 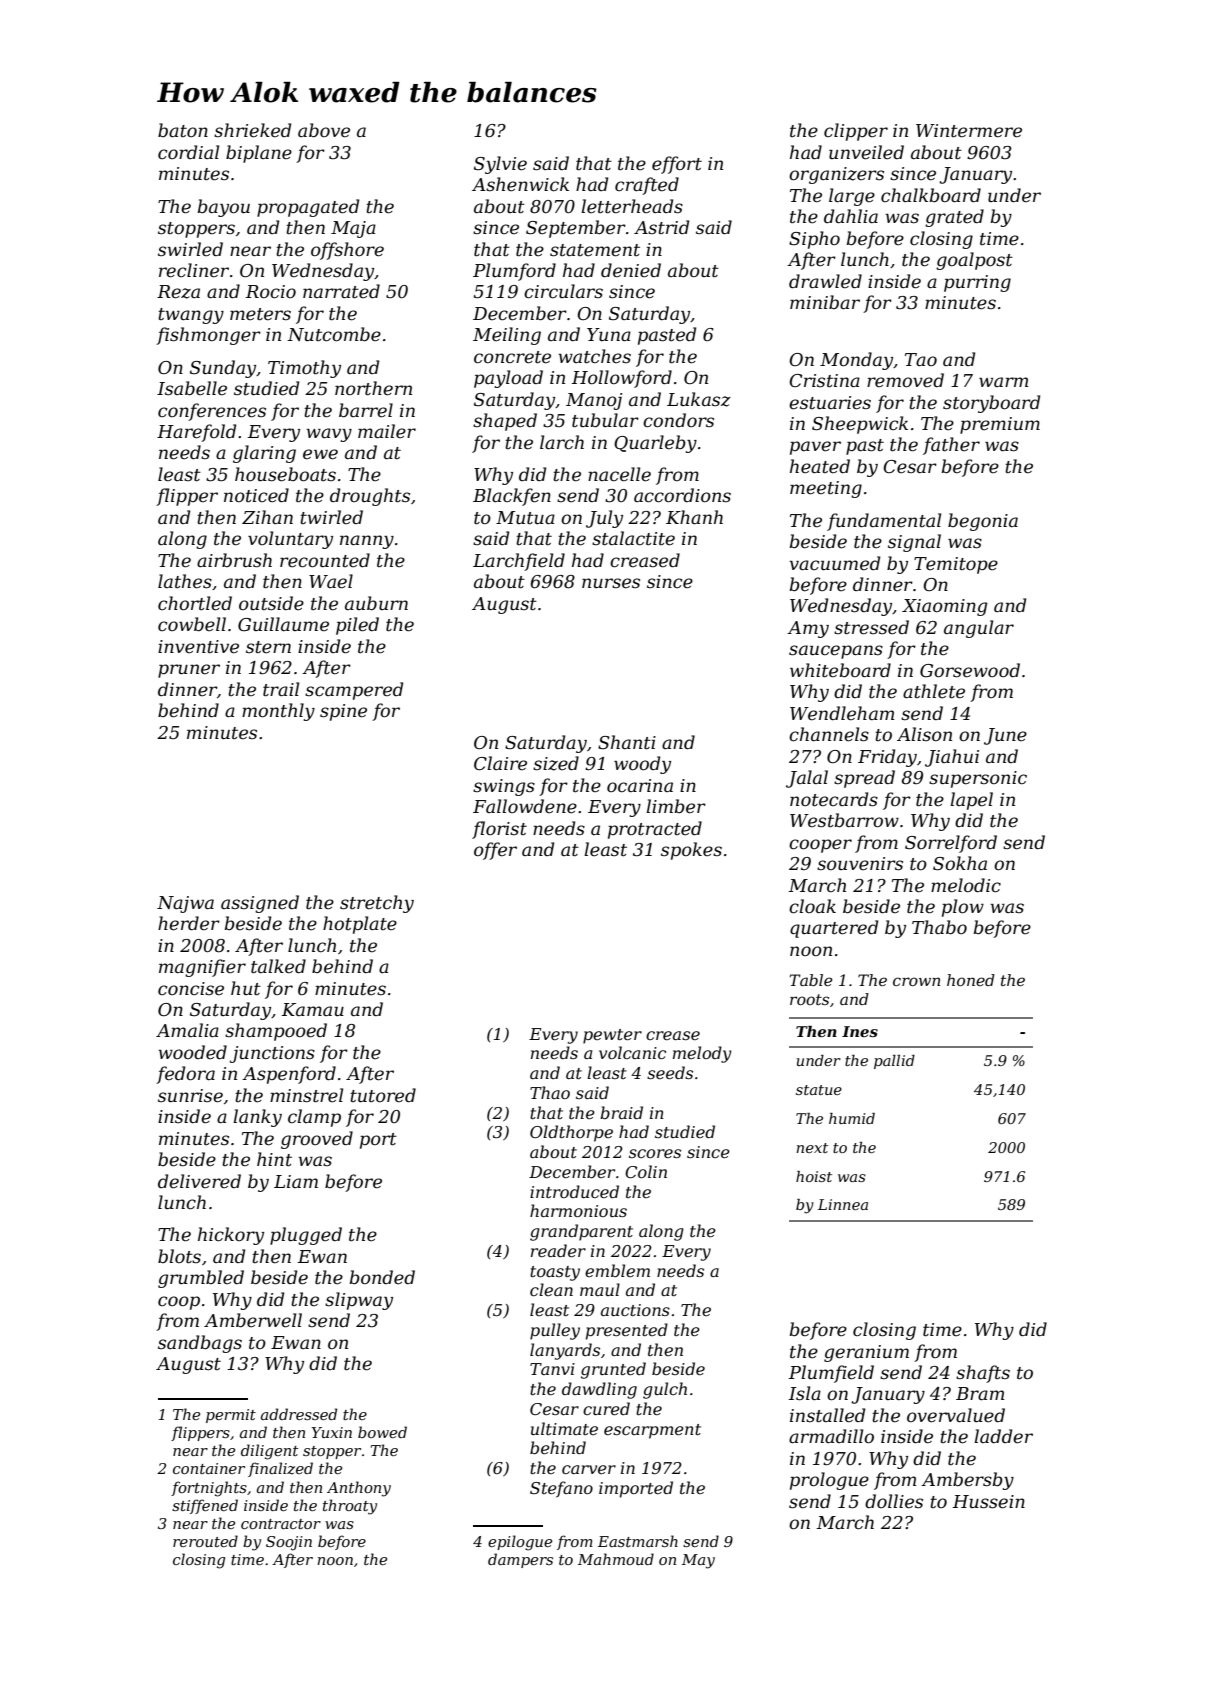 What do you see at coordinates (304, 369) in the page?
I see `Timothy` at bounding box center [304, 369].
